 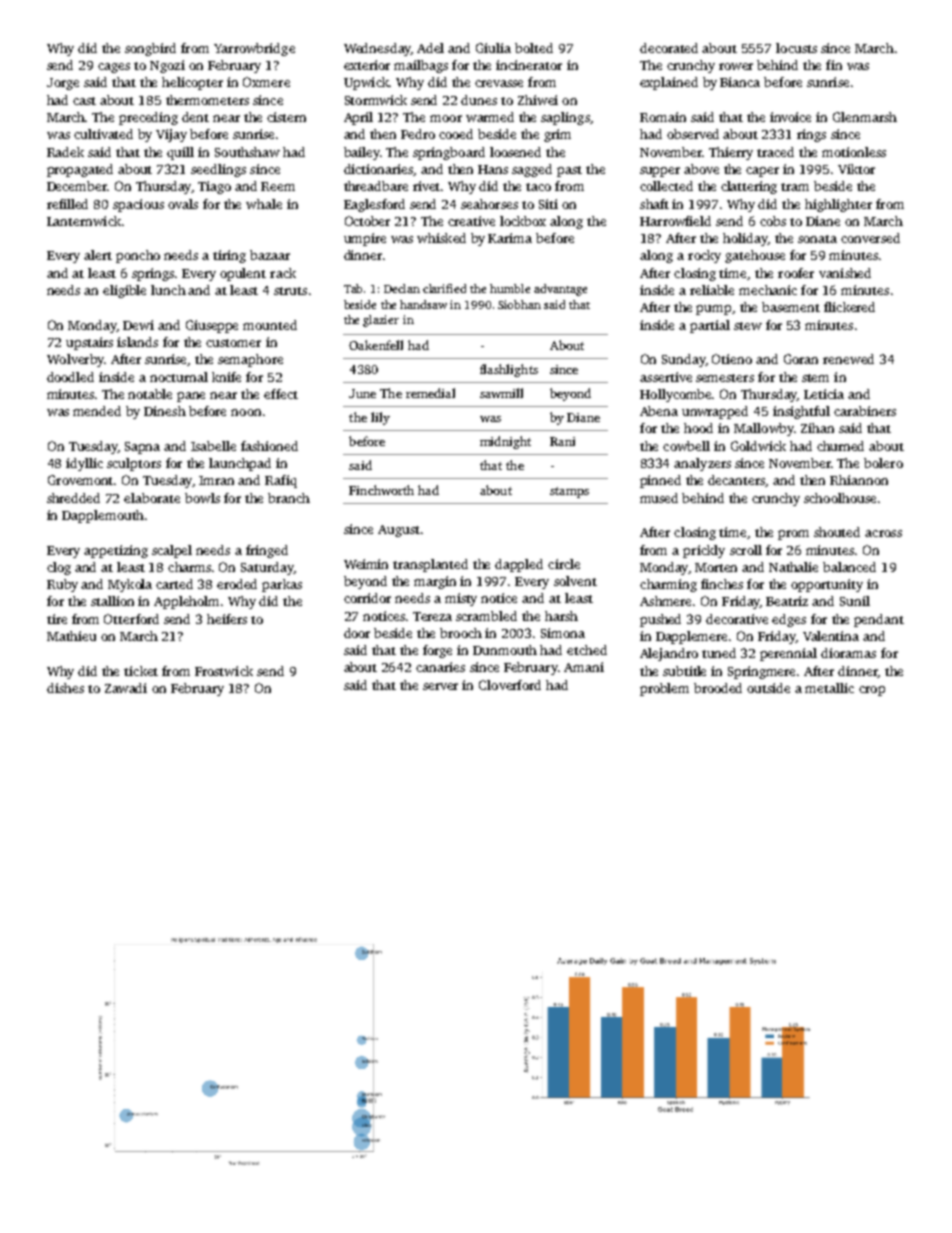 What do you see at coordinates (254, 49) in the screenshot?
I see `Yarrowbridge` at bounding box center [254, 49].
